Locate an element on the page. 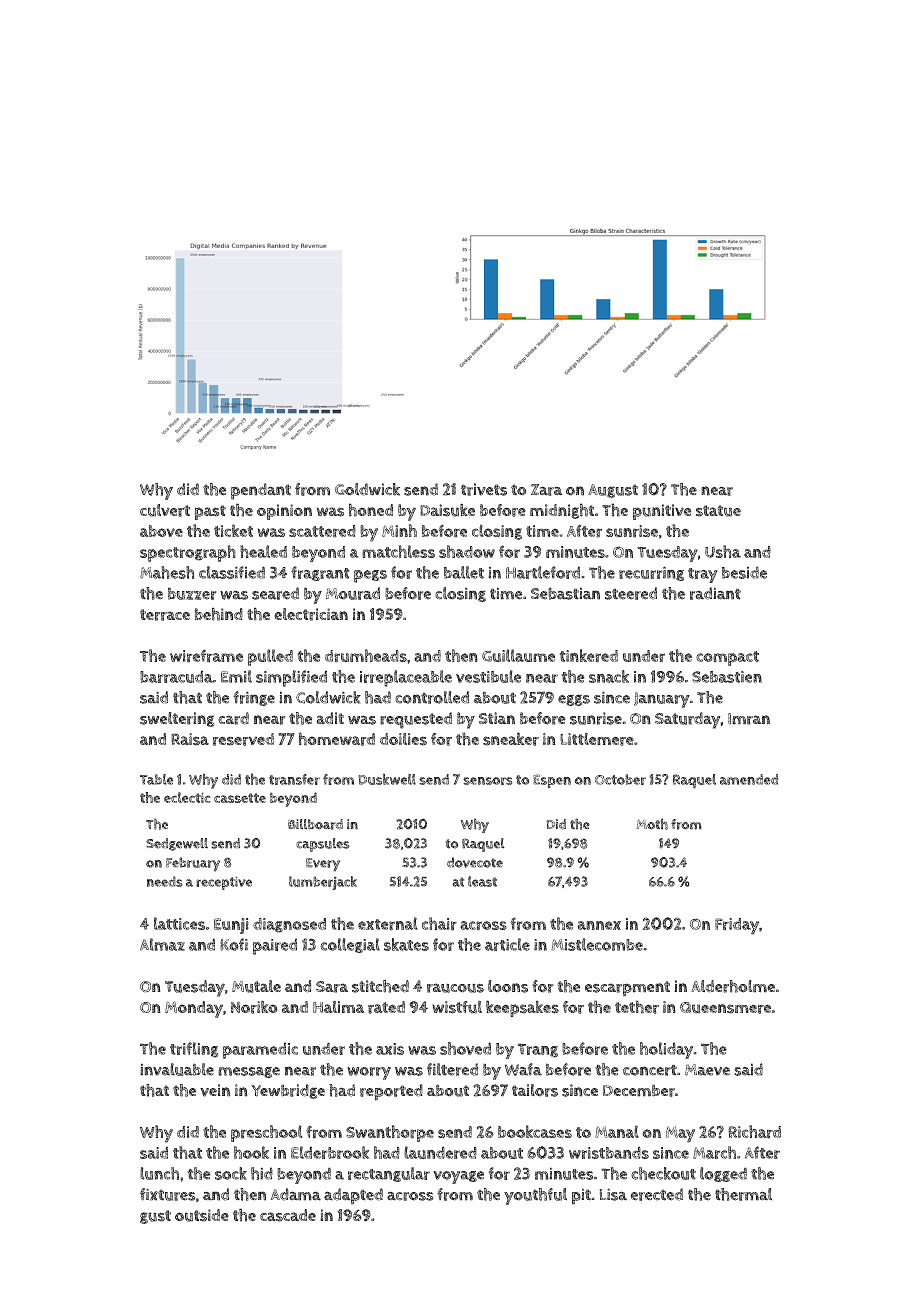  tinkered is located at coordinates (589, 656).
